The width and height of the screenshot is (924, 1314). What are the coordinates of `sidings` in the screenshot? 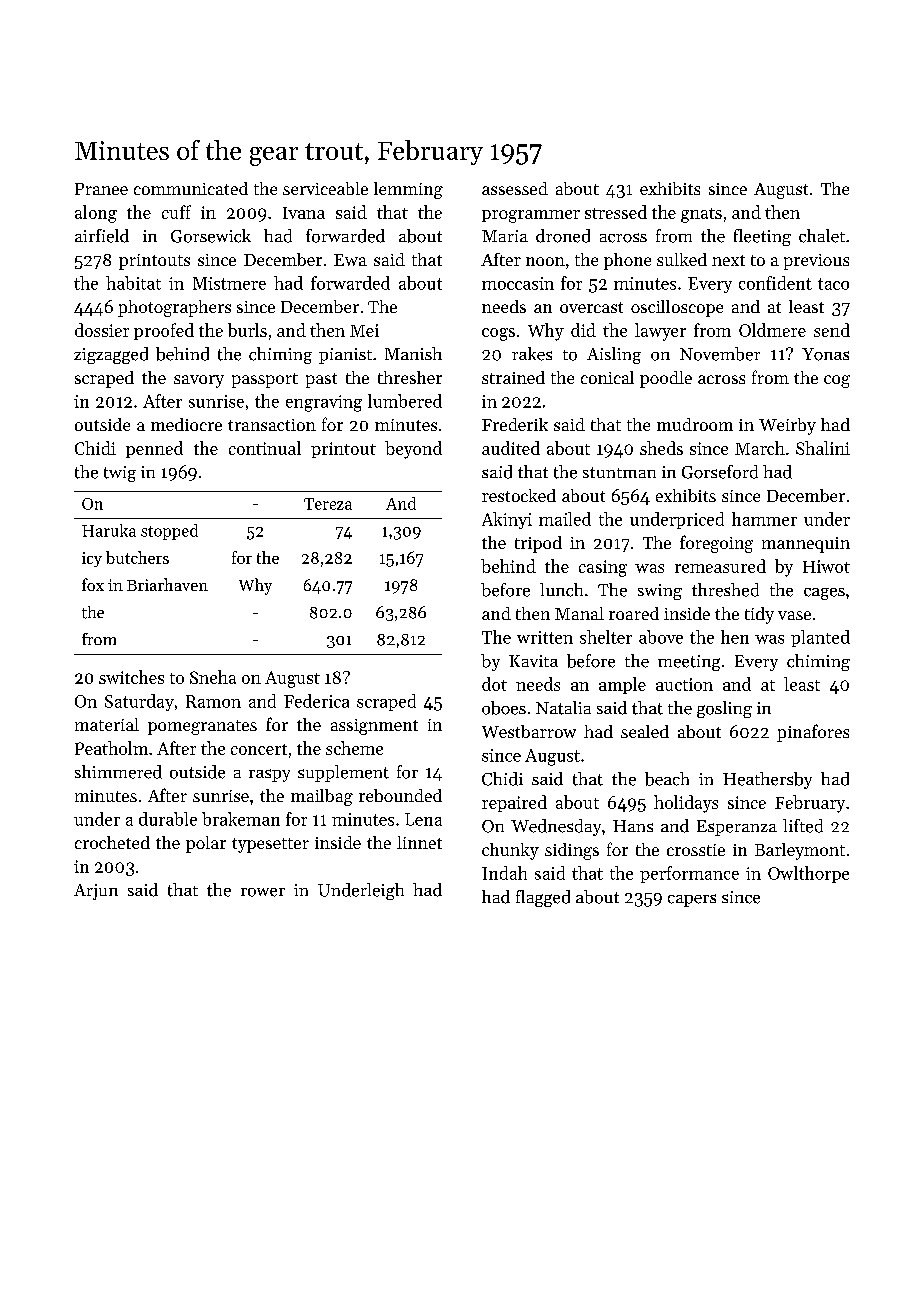 It's located at (572, 851).
